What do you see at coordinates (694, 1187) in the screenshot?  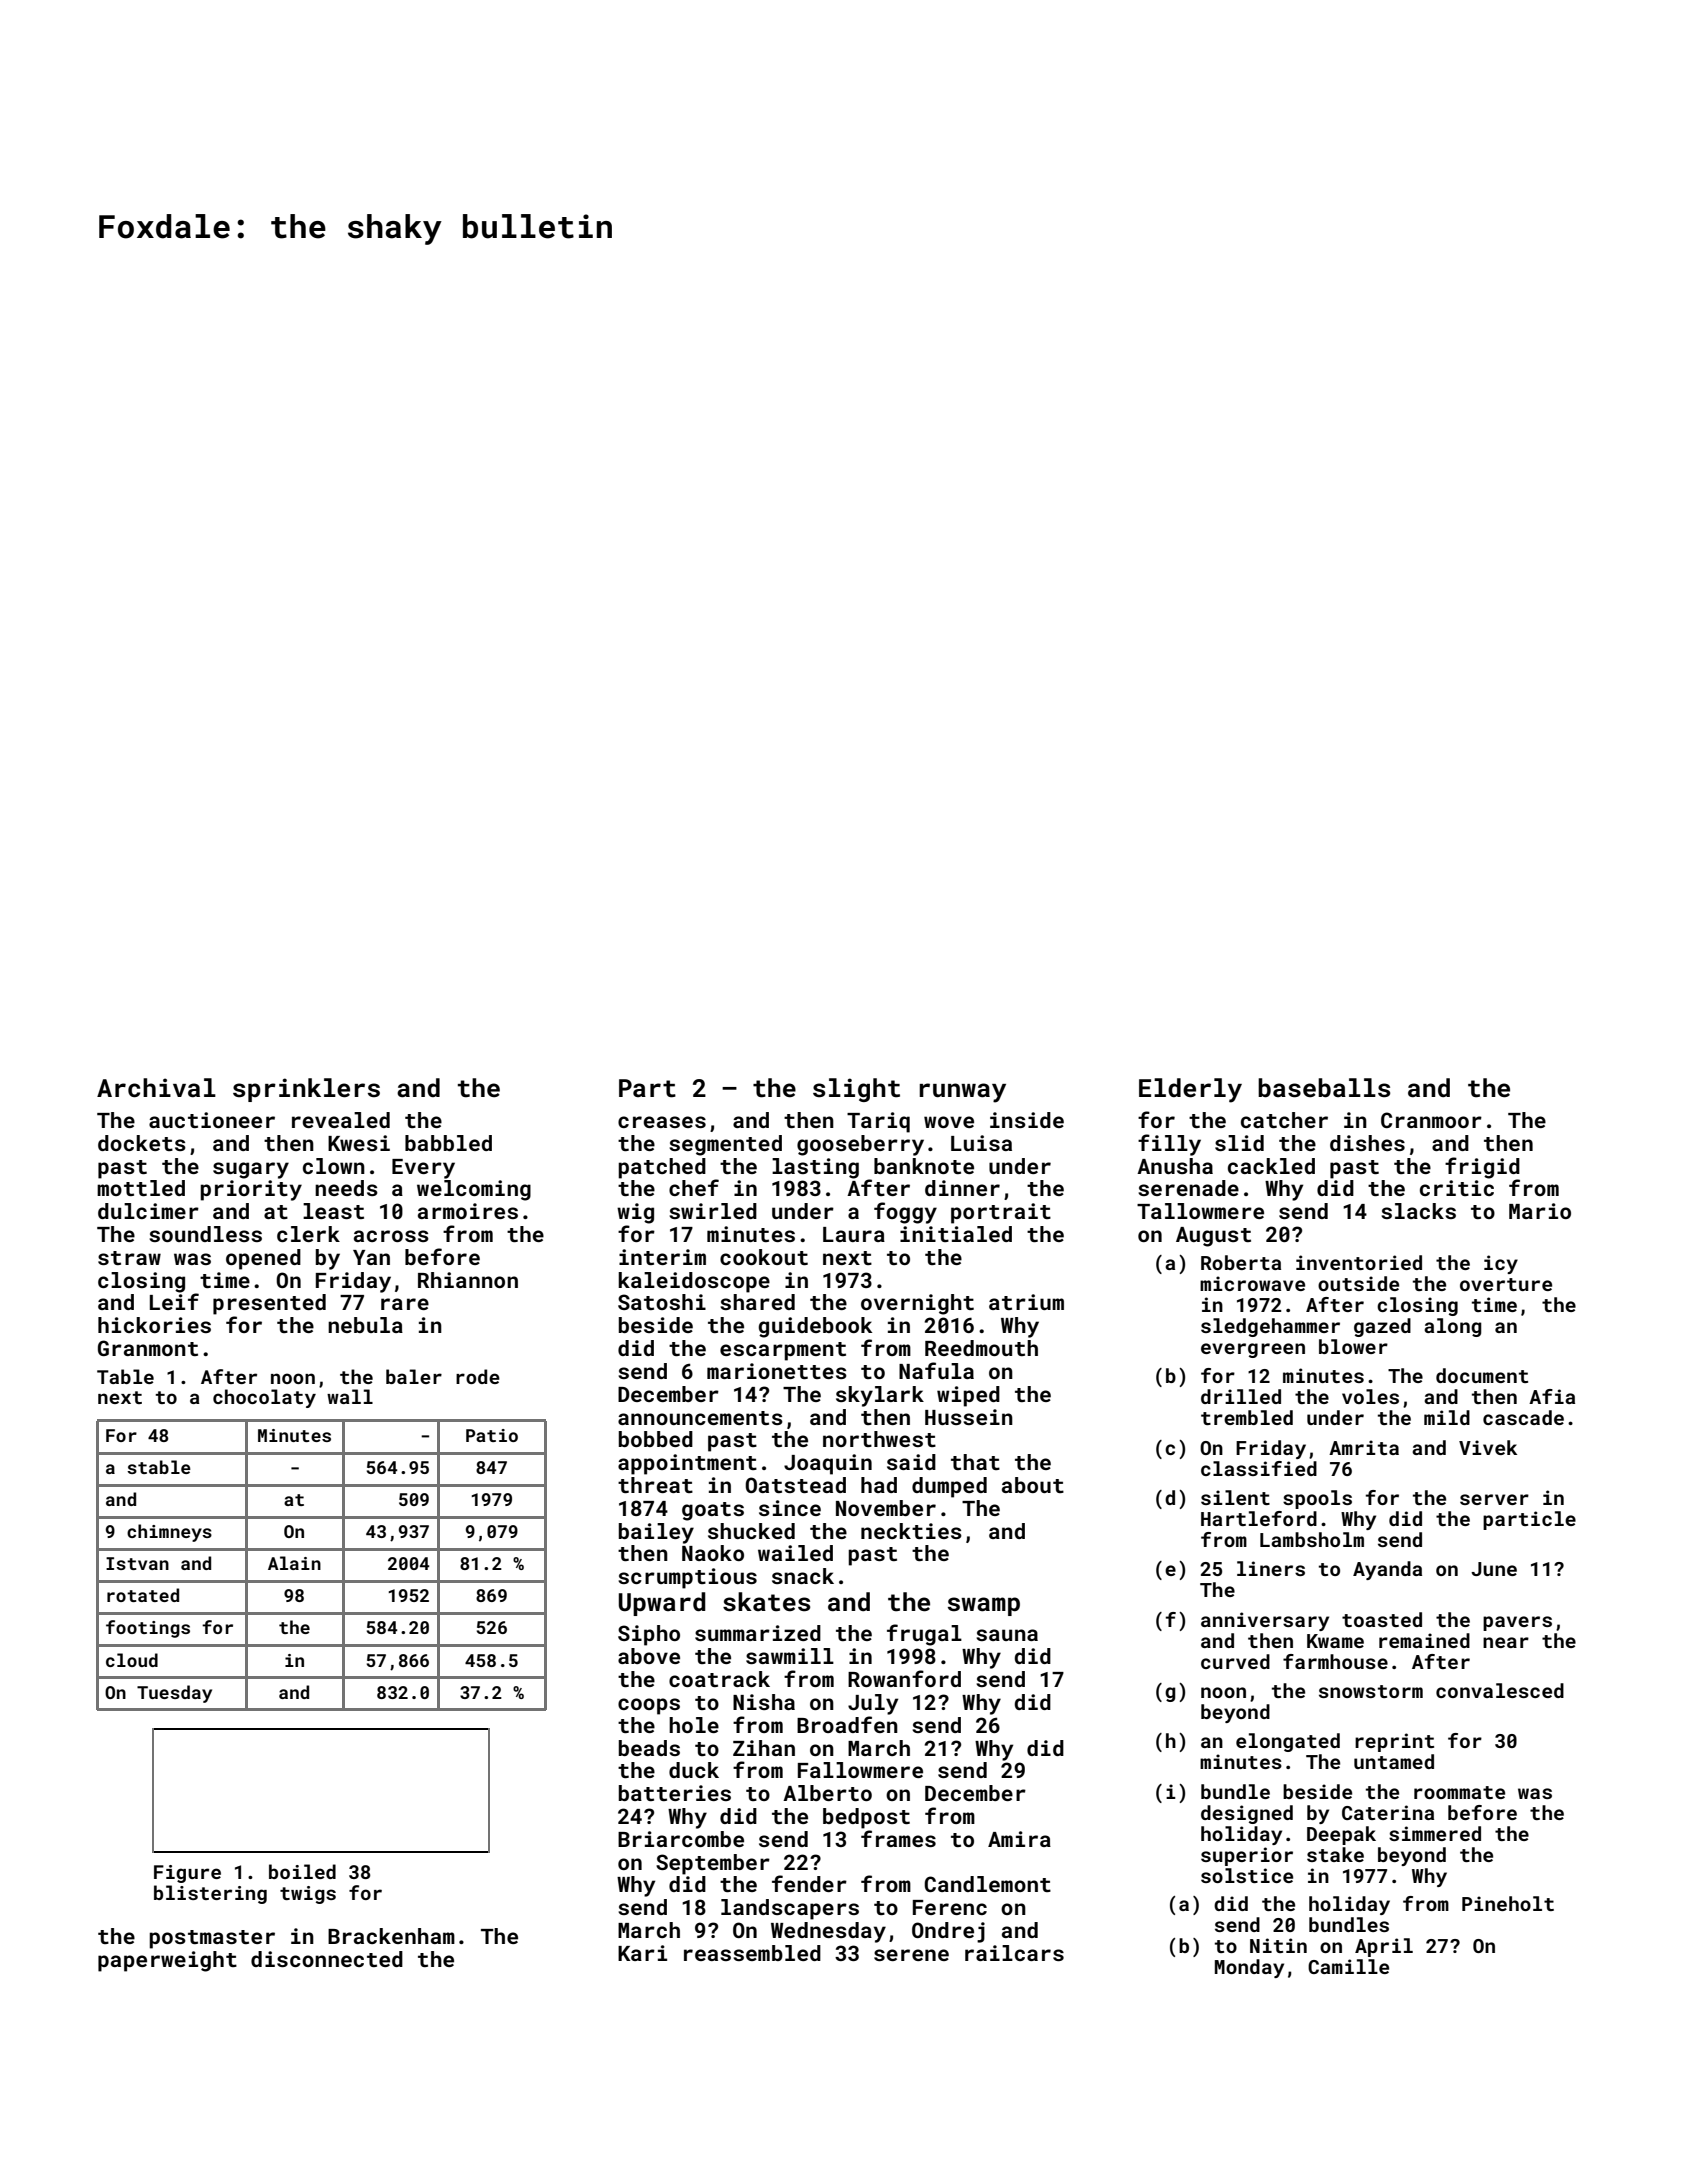 I see `chef` at bounding box center [694, 1187].
